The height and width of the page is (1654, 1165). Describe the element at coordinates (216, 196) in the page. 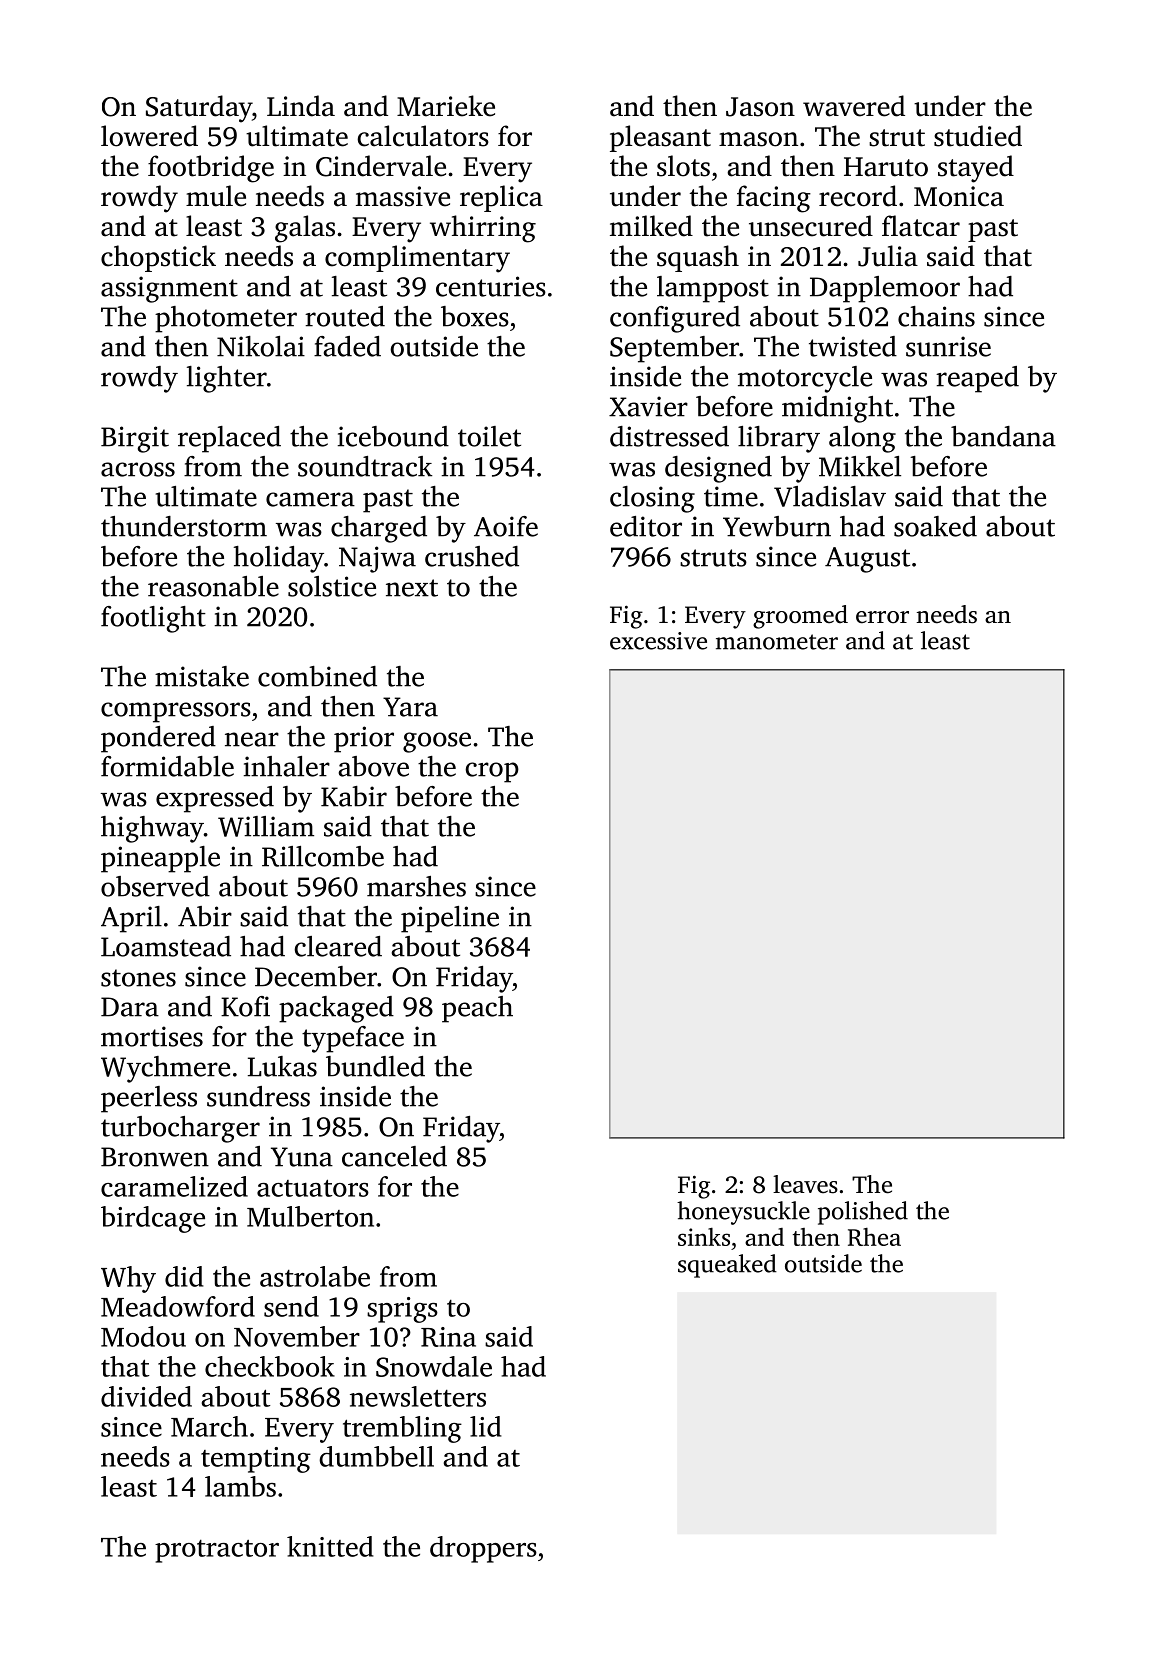

I see `mule` at that location.
